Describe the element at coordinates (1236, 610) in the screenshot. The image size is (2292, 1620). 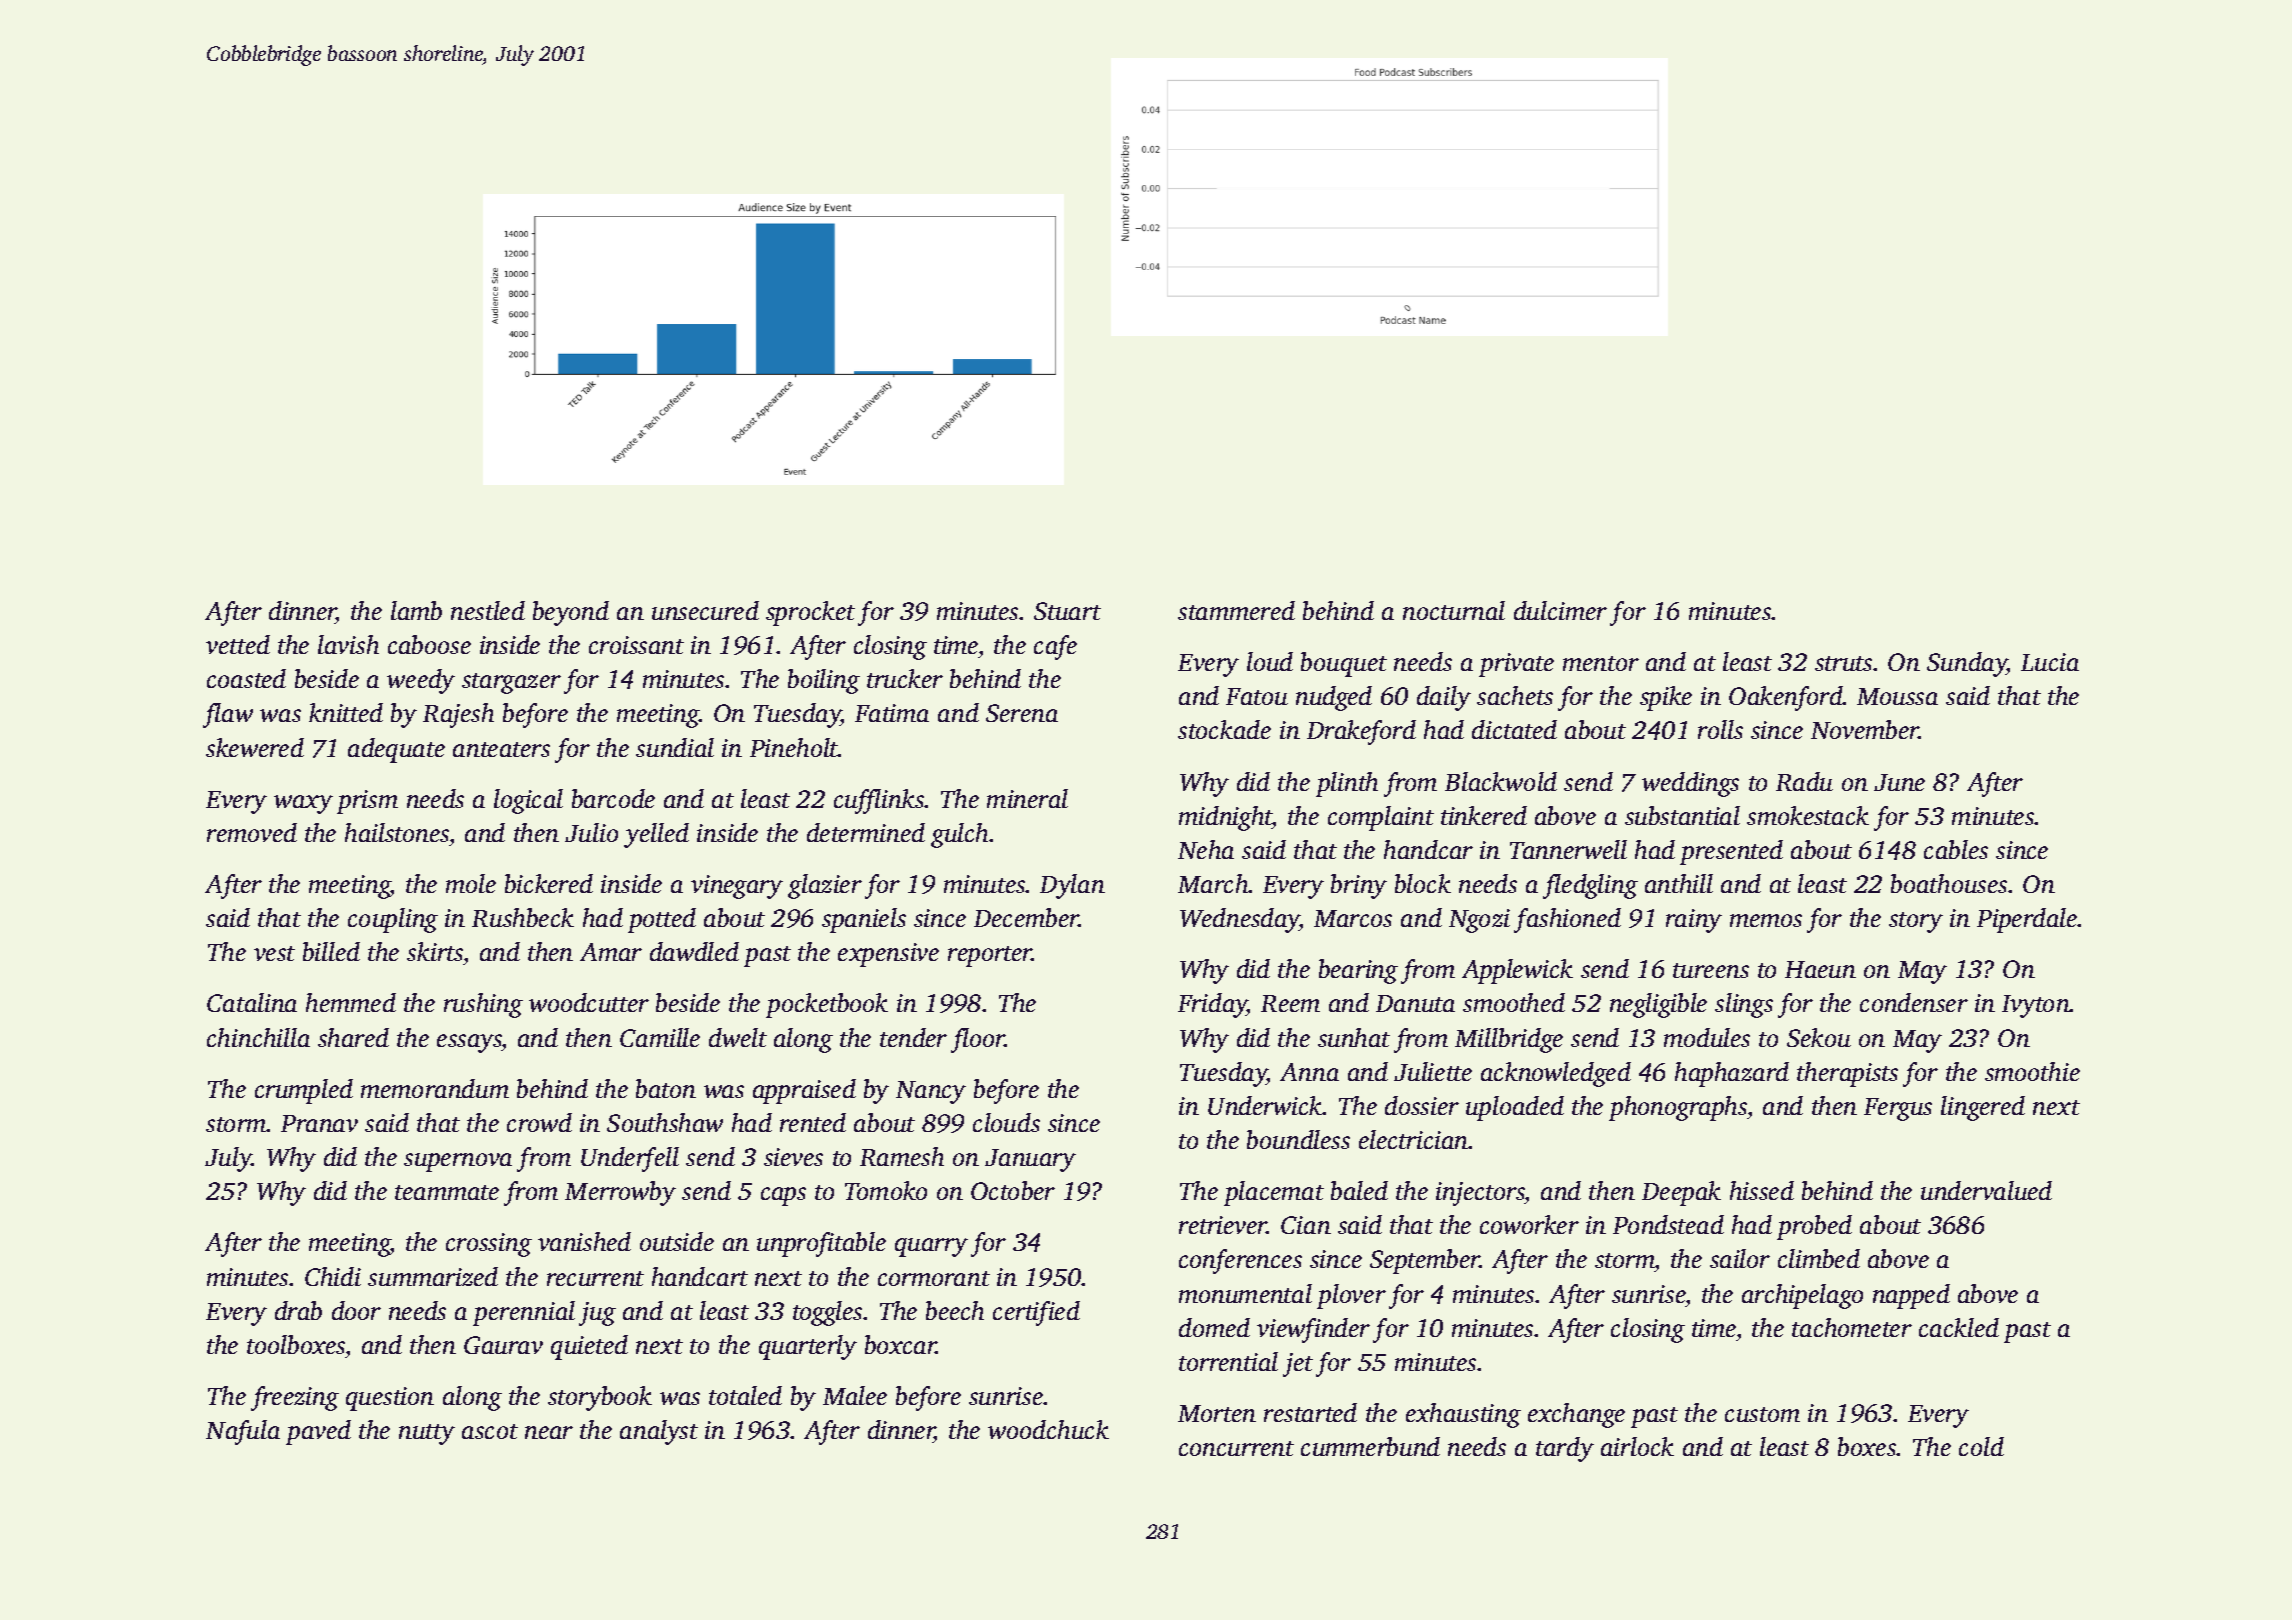
I see `stammered` at that location.
